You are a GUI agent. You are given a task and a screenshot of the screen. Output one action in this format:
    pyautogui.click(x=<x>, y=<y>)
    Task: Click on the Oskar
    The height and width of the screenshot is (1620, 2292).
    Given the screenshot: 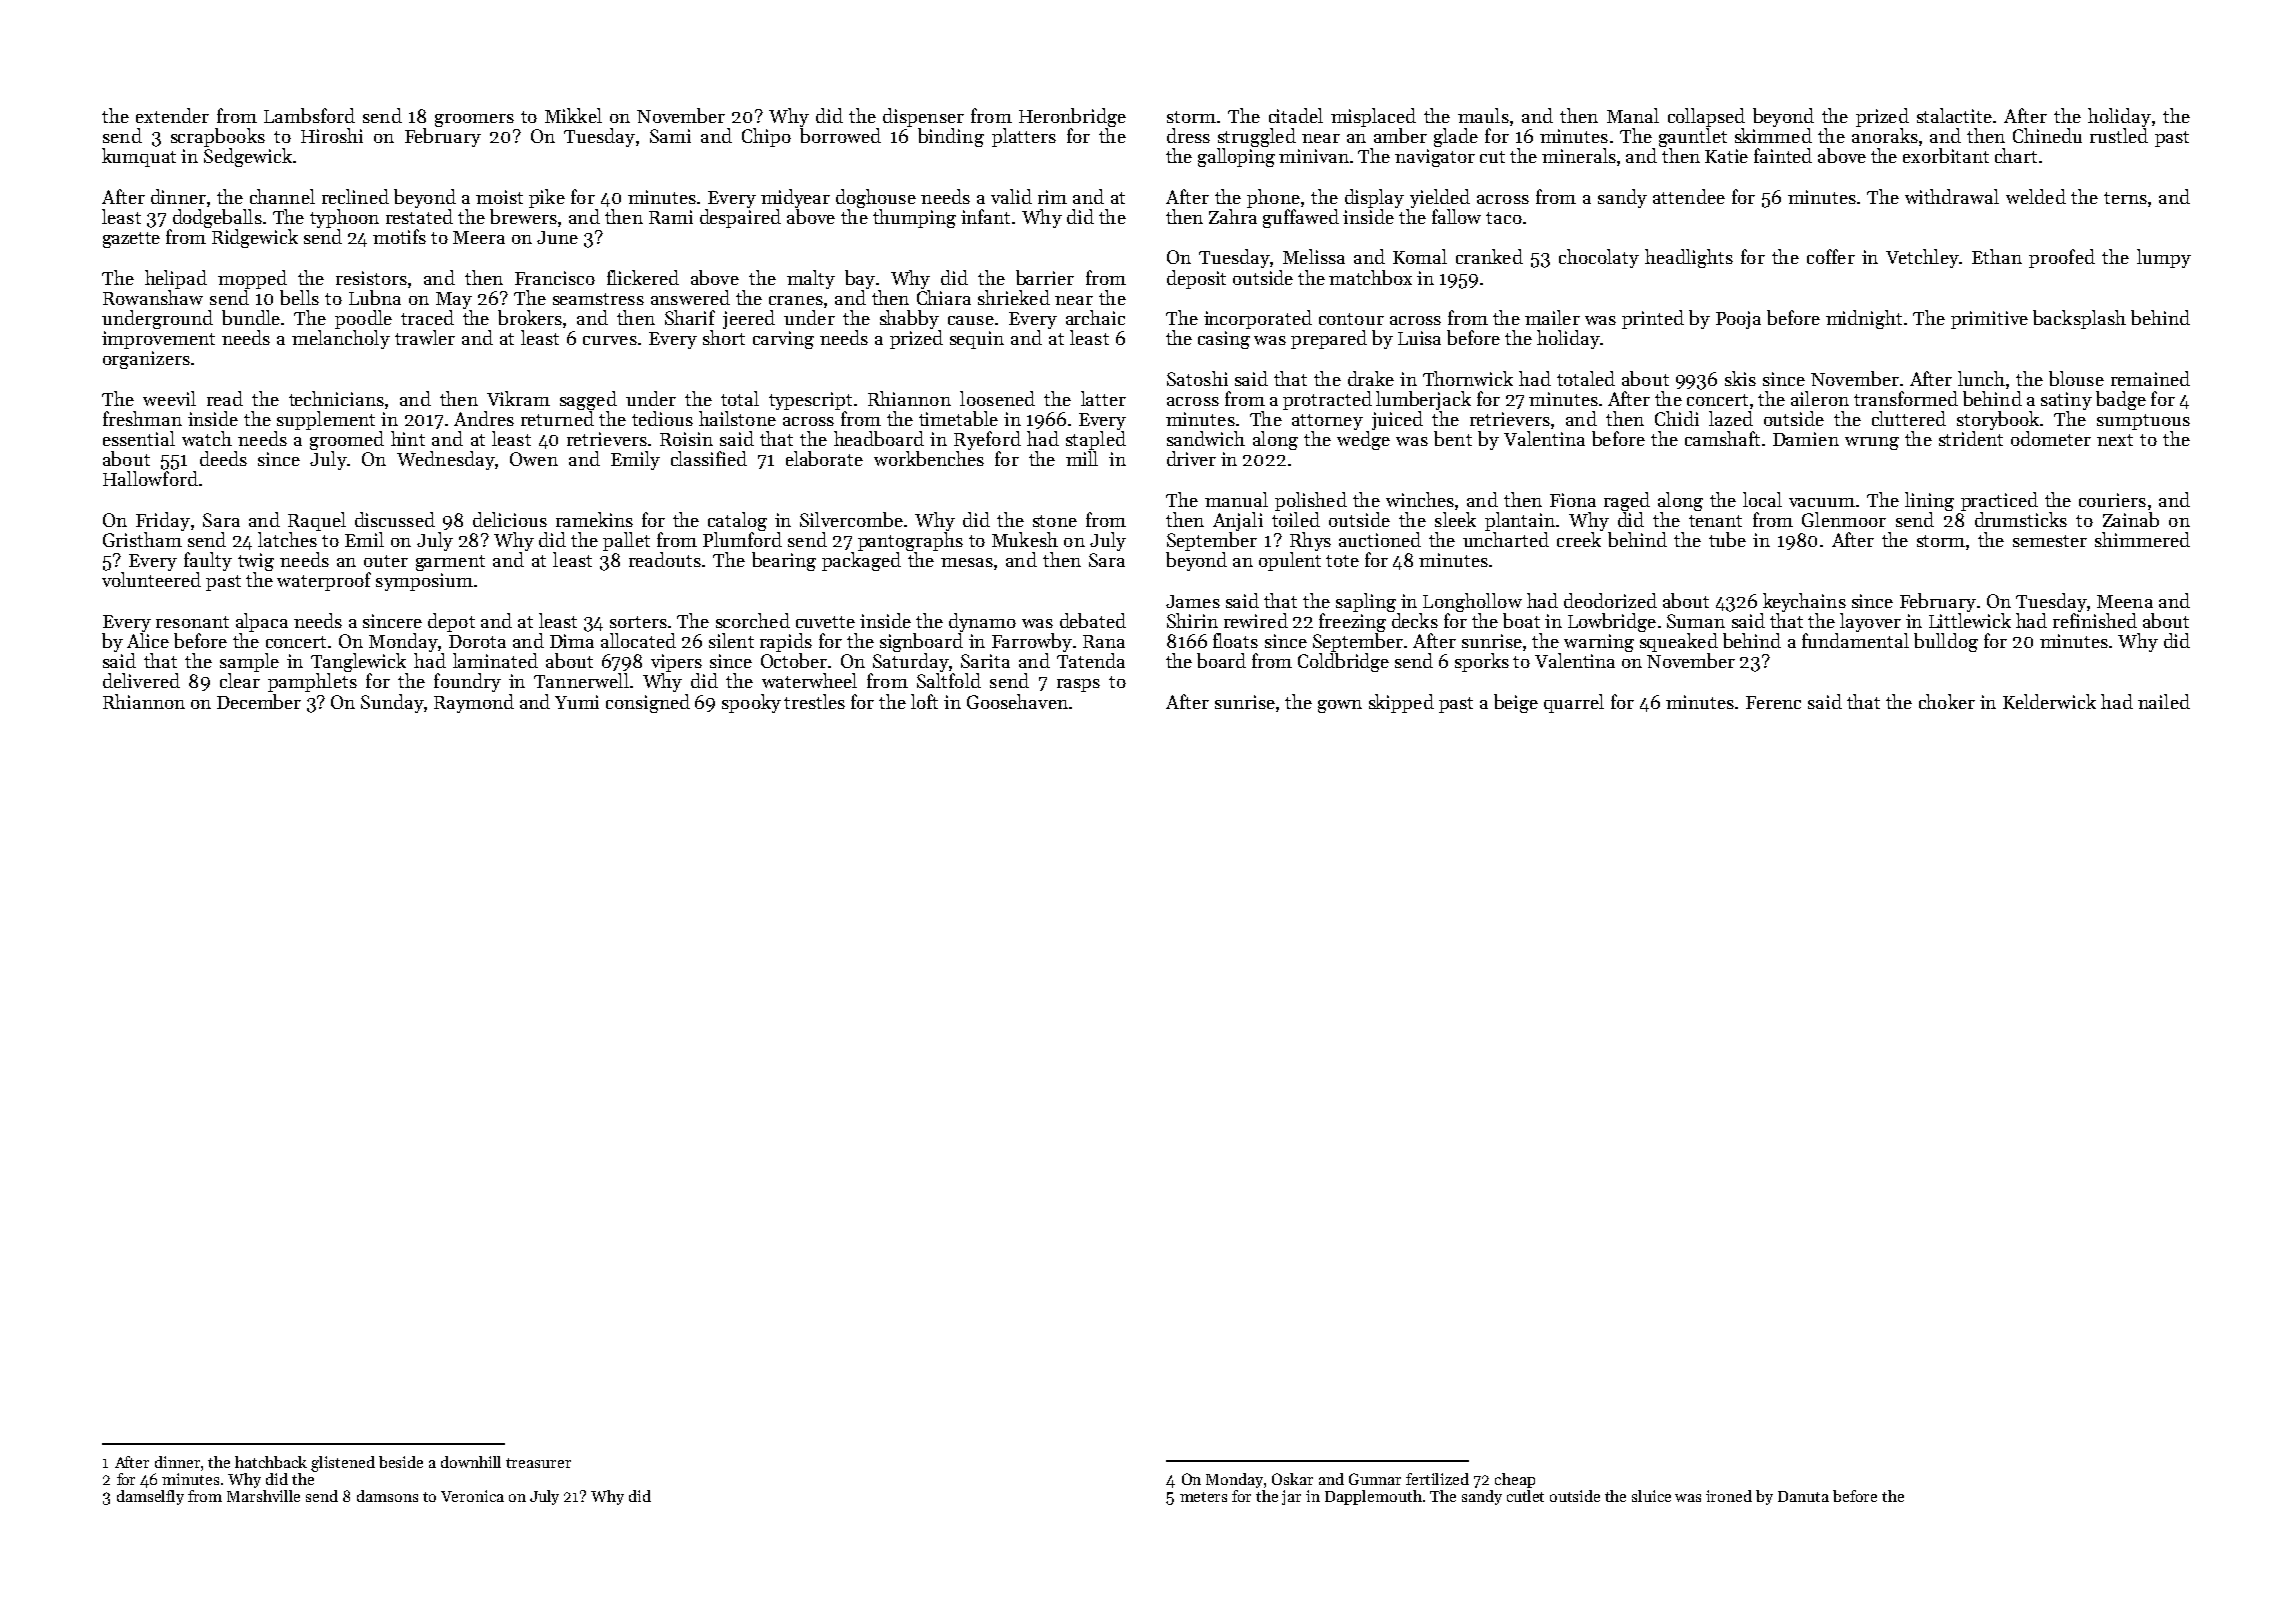 What is the action you would take?
    pyautogui.click(x=1292, y=1479)
